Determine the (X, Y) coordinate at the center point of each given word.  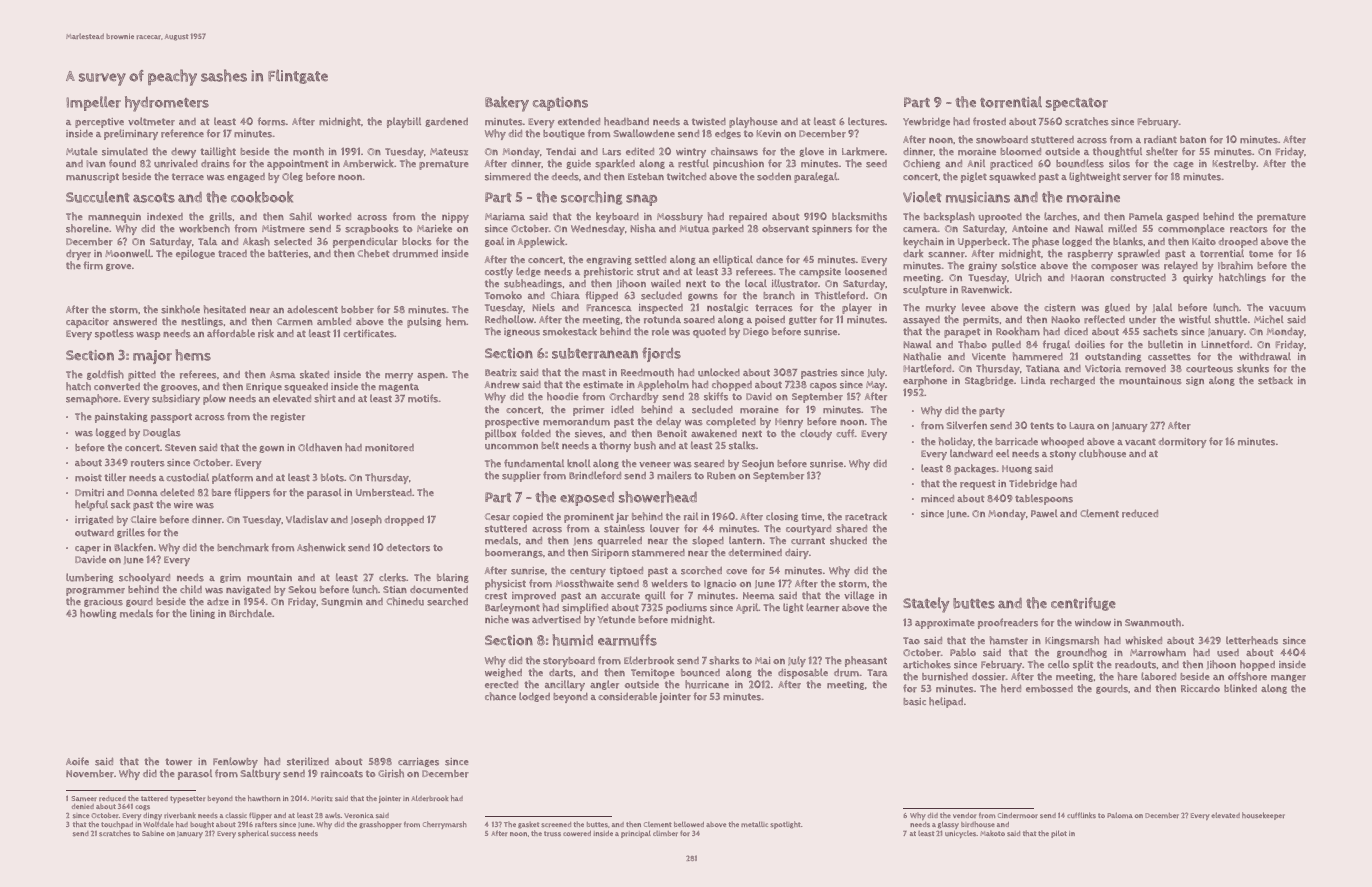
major (152, 357)
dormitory (1182, 443)
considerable (627, 696)
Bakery (507, 104)
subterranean (595, 353)
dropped (404, 521)
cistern (1060, 308)
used (1228, 653)
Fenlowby (235, 763)
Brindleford (595, 475)
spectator (1077, 104)
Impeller (93, 103)
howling (98, 614)
